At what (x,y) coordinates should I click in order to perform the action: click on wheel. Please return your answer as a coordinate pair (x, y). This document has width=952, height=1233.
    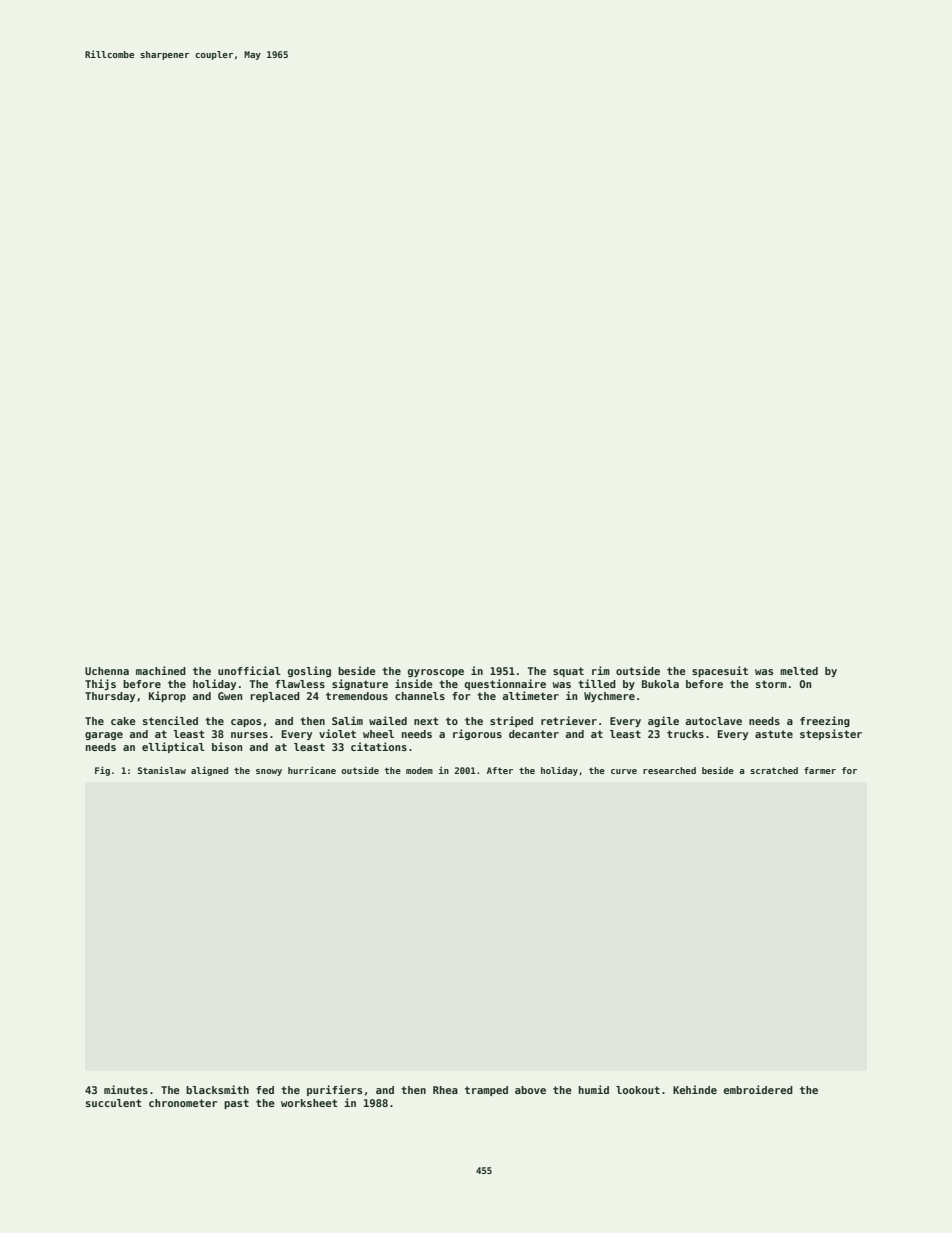
    Looking at the image, I should click on (378, 734).
